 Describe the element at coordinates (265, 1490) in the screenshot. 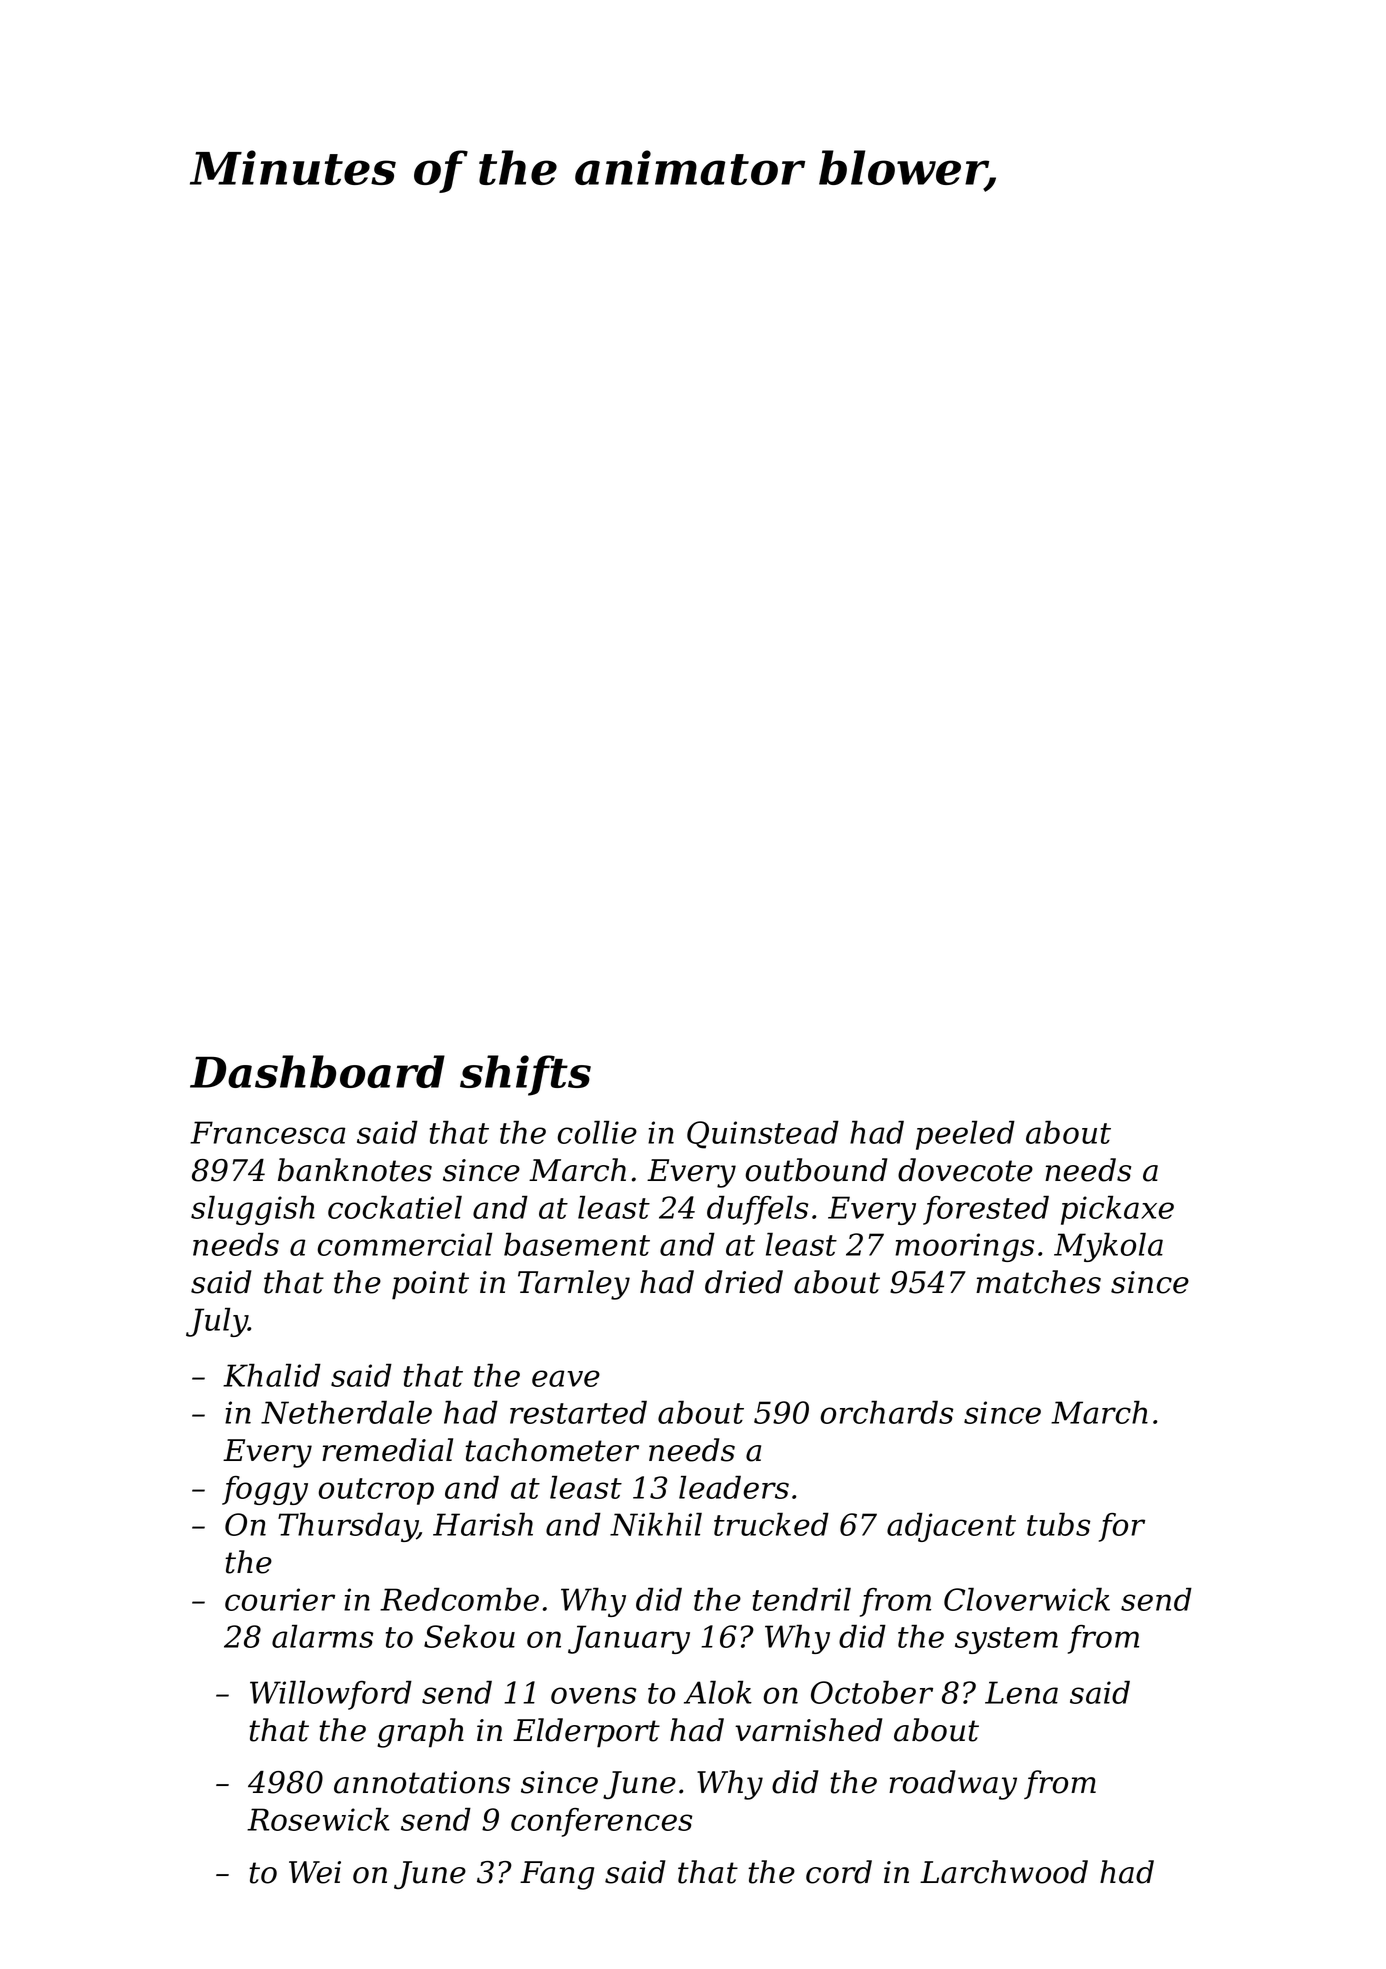

I see `foggy` at that location.
